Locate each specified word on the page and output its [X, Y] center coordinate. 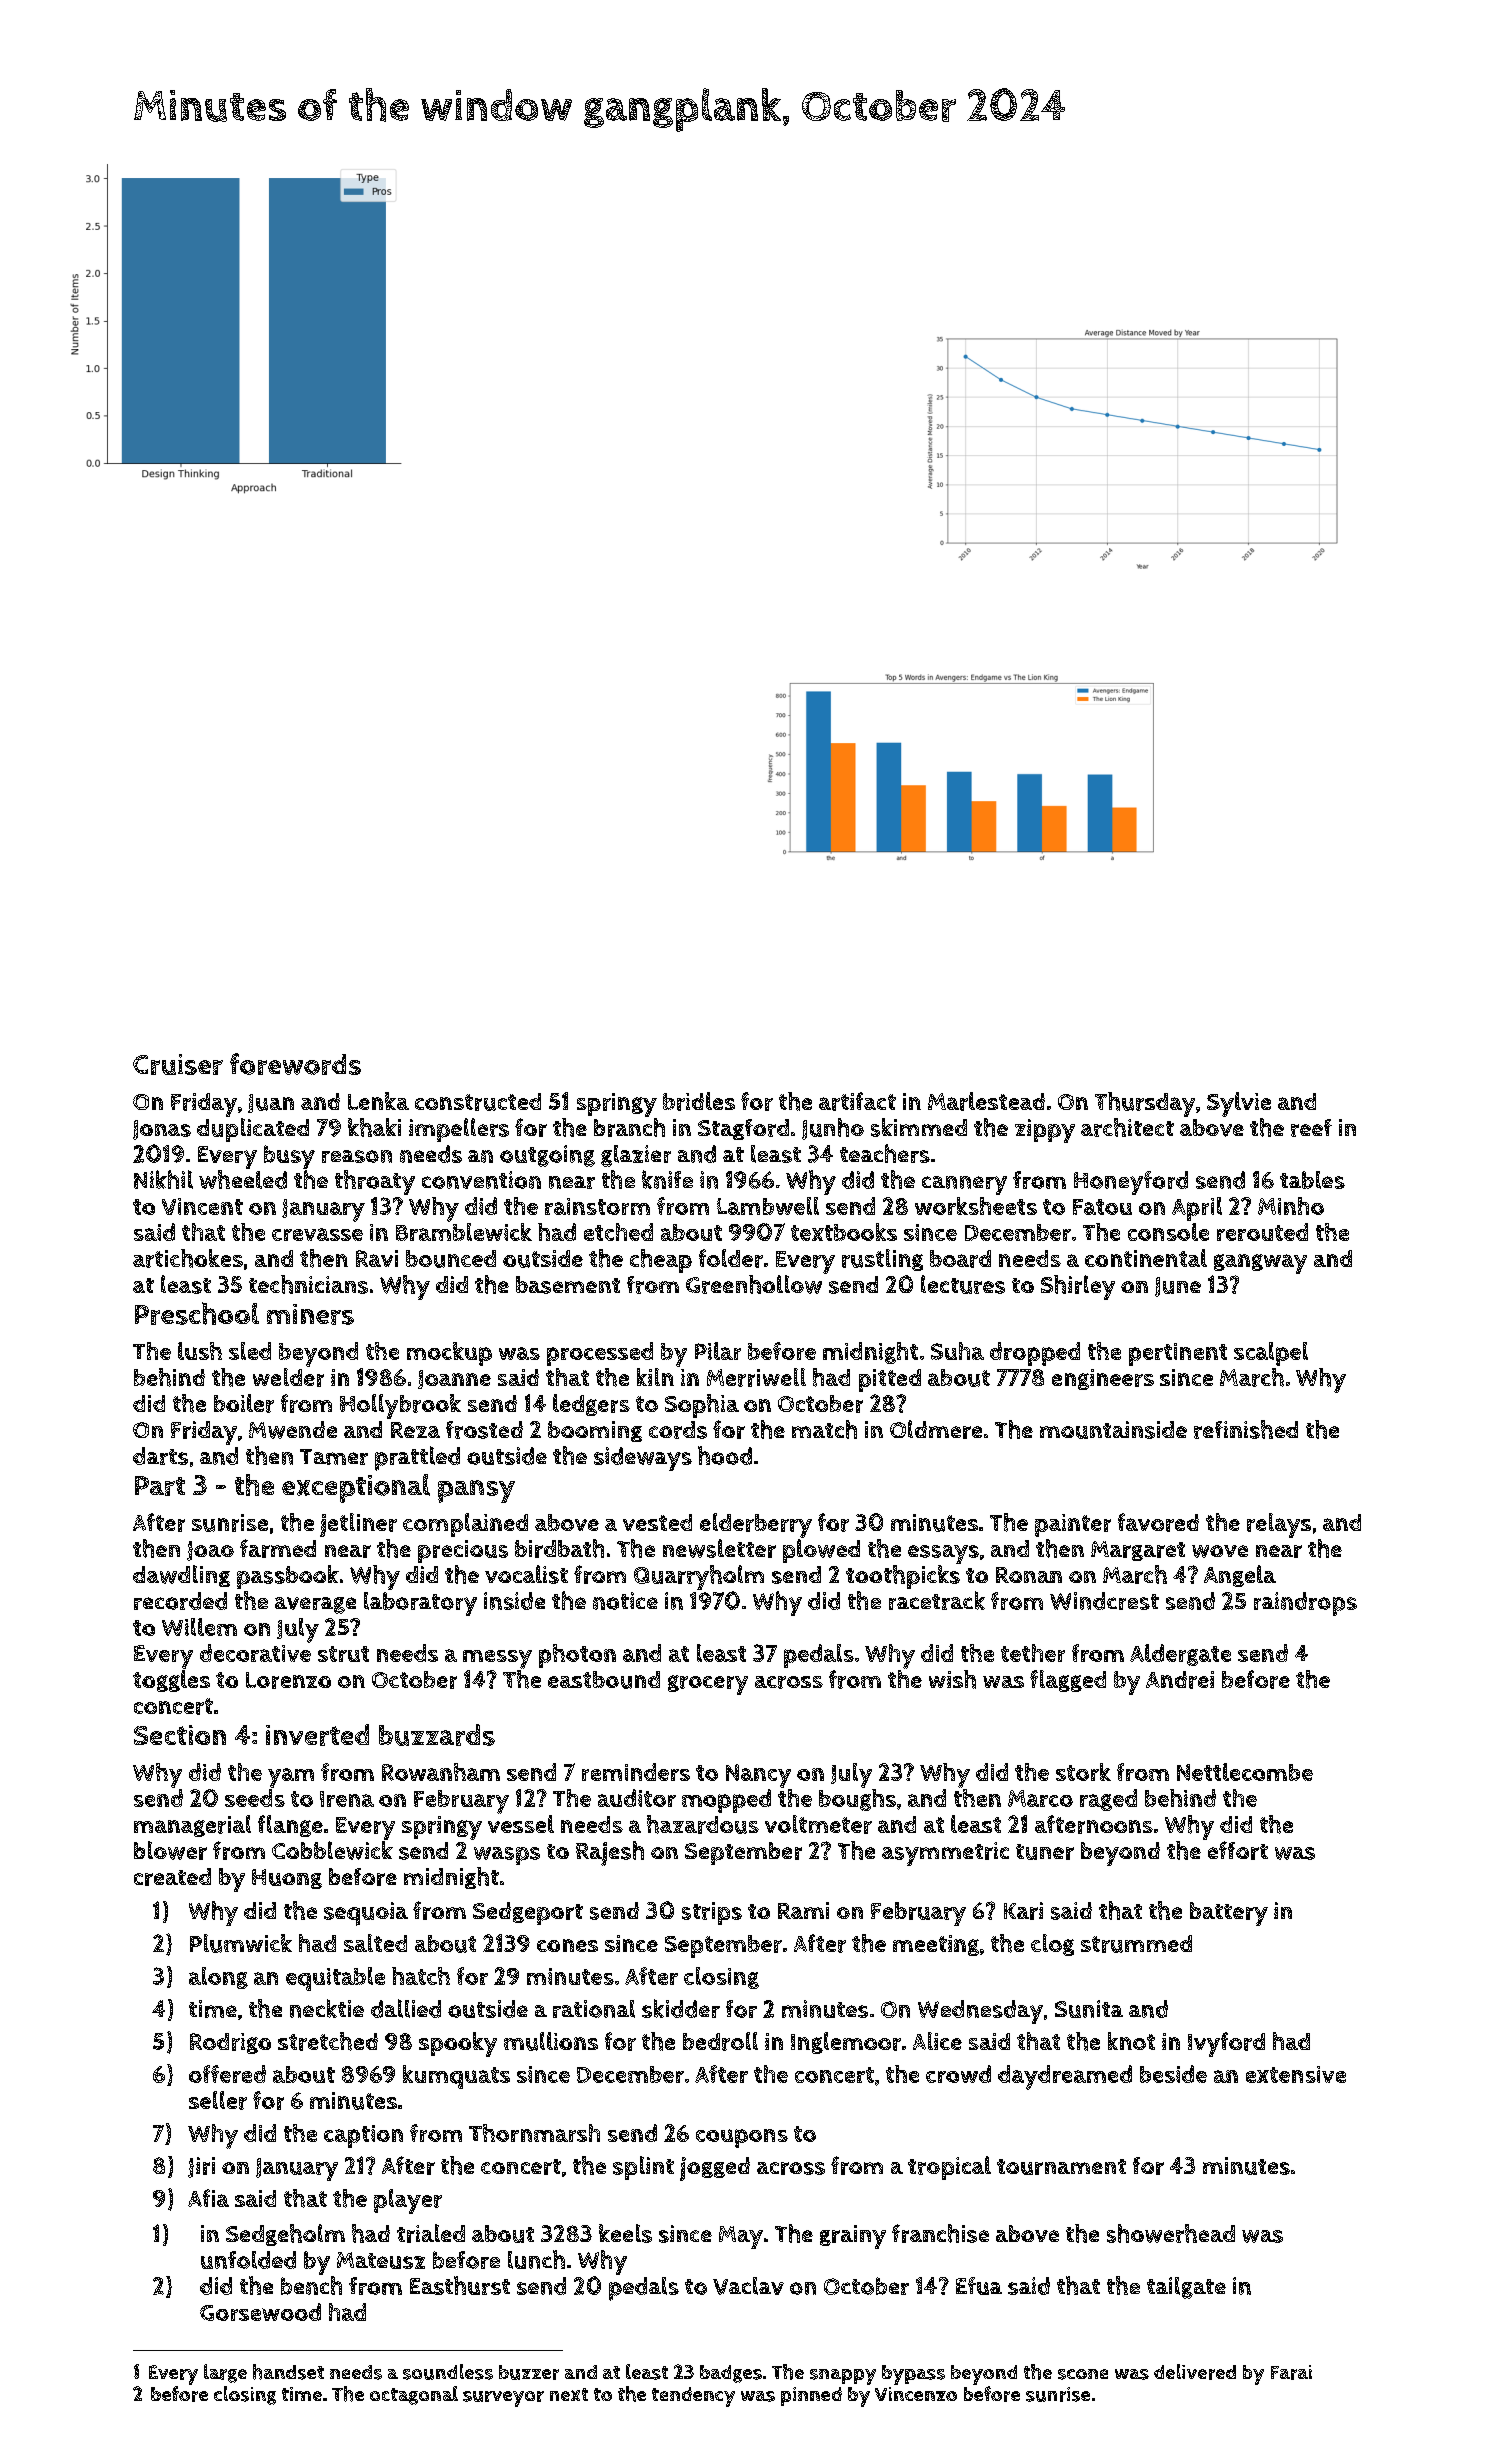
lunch [536, 2259]
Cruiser [178, 1064]
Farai [1291, 2372]
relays [1279, 1525]
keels [625, 2233]
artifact [857, 1101]
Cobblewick [332, 1850]
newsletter [719, 1548]
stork [1083, 1772]
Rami [803, 1910]
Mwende [293, 1430]
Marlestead [986, 1101]
